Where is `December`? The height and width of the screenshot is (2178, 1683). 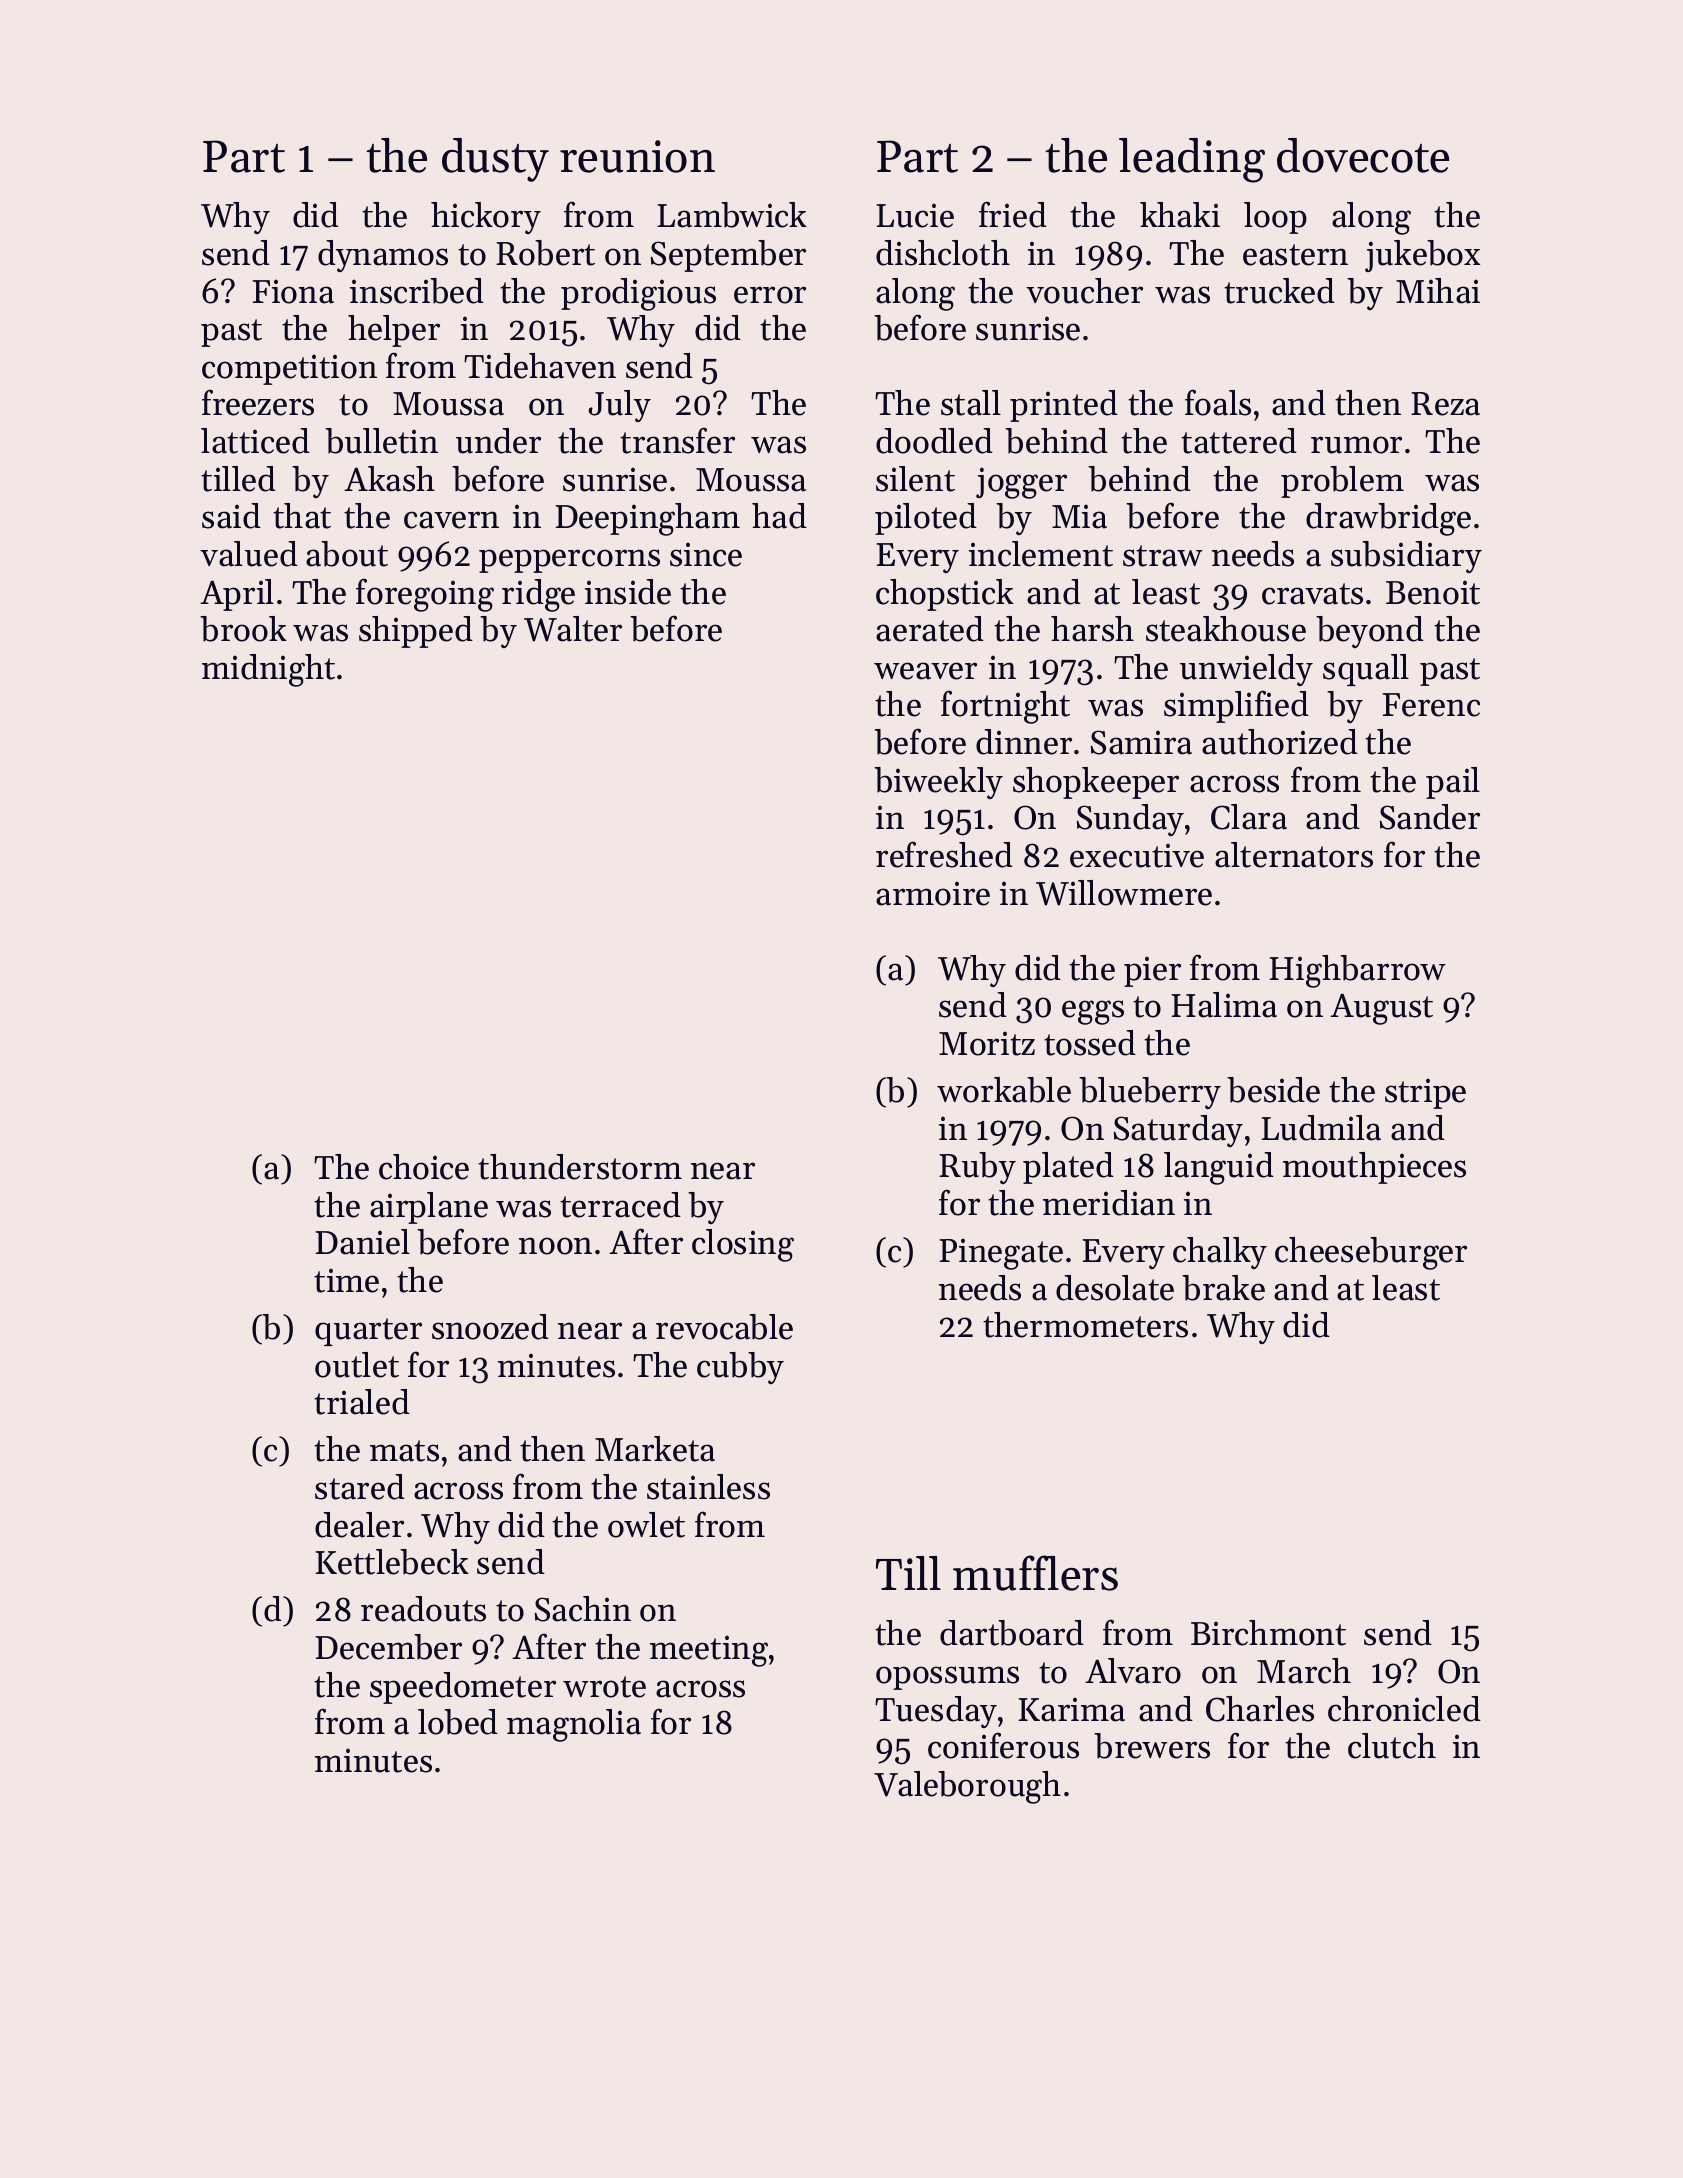
December is located at coordinates (388, 1647).
